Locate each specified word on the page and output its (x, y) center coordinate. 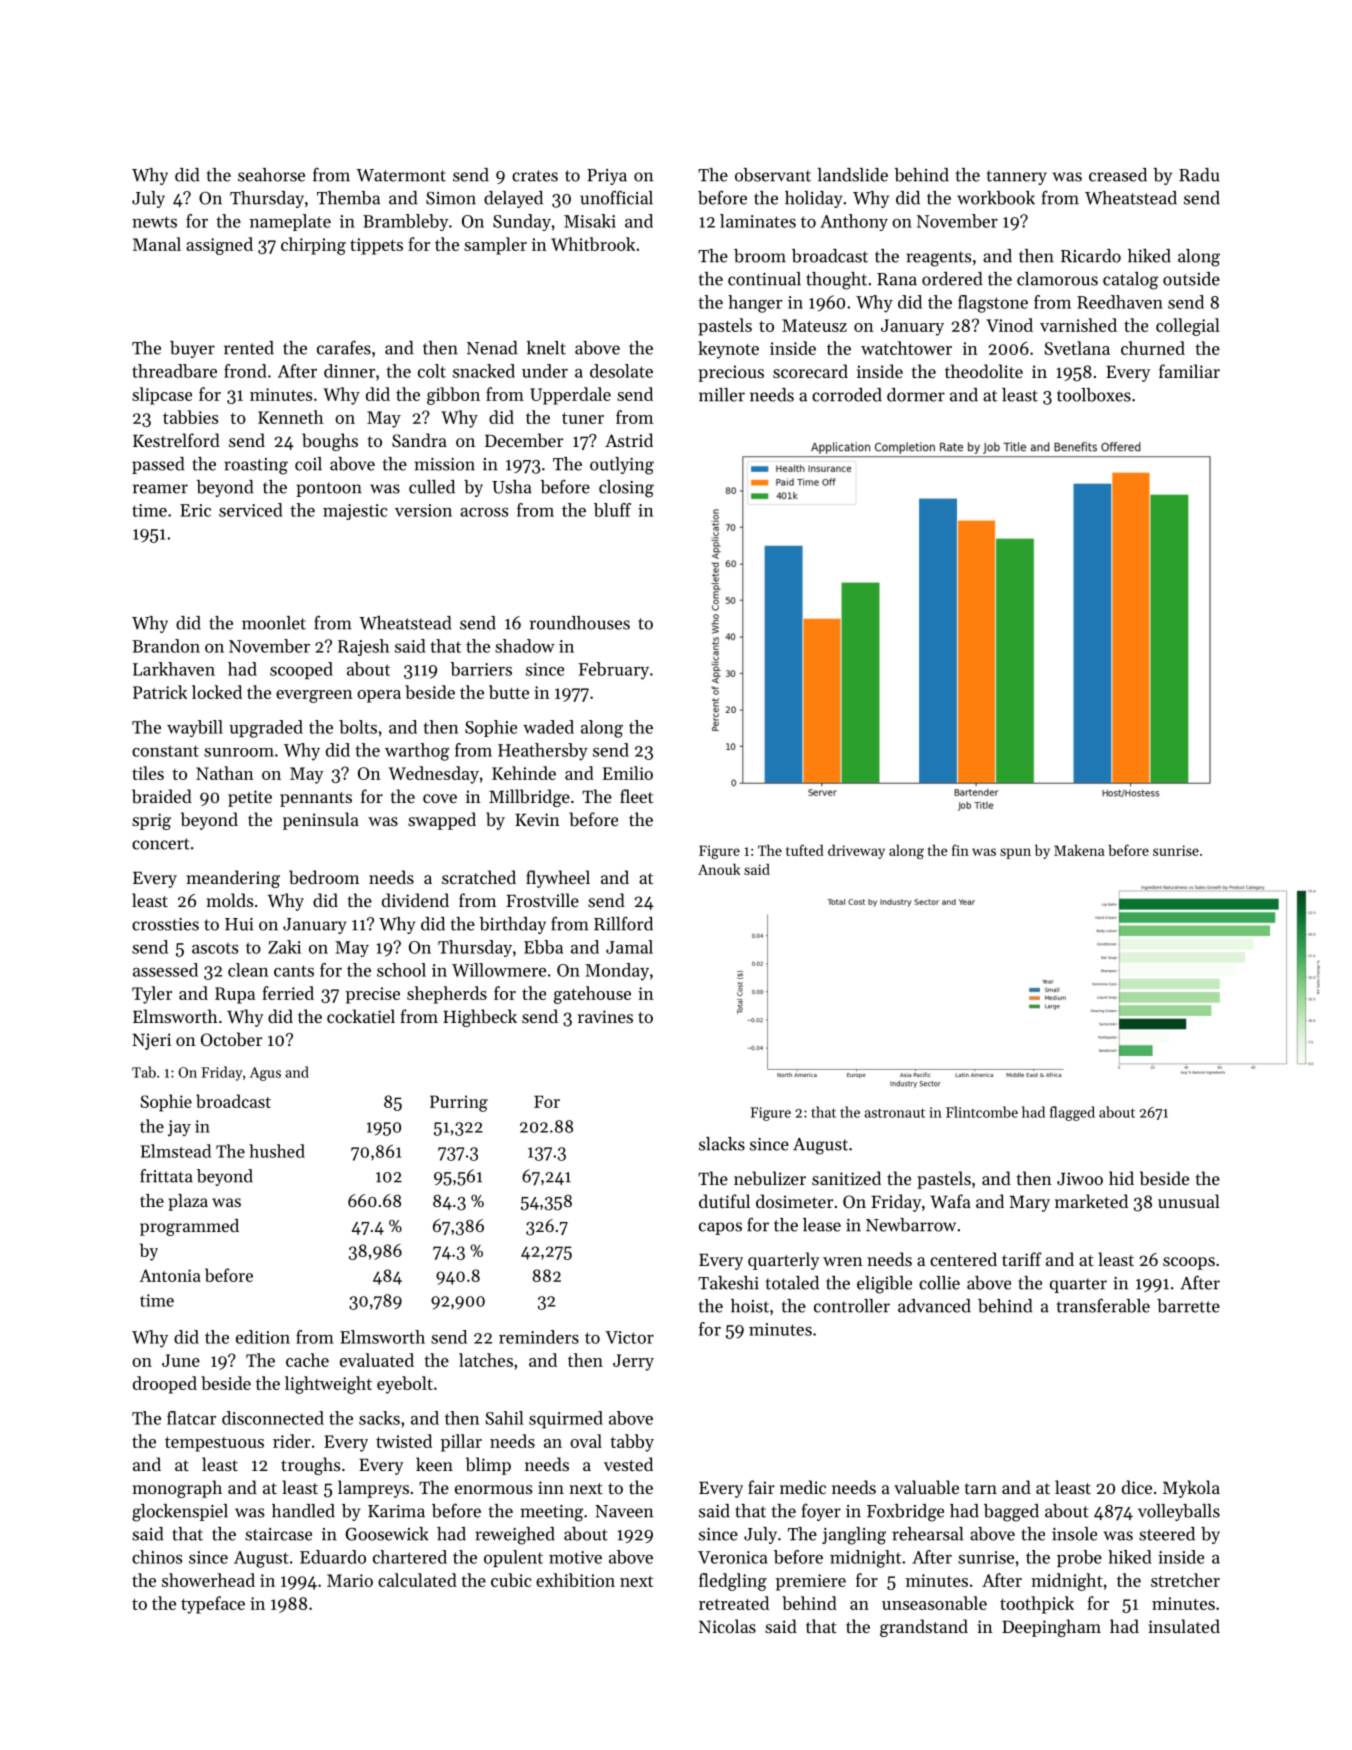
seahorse (271, 175)
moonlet (274, 623)
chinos (157, 1557)
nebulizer (770, 1178)
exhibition (575, 1580)
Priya (607, 177)
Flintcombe (982, 1112)
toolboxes (1094, 395)
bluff (612, 510)
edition (263, 1337)
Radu (1199, 175)
